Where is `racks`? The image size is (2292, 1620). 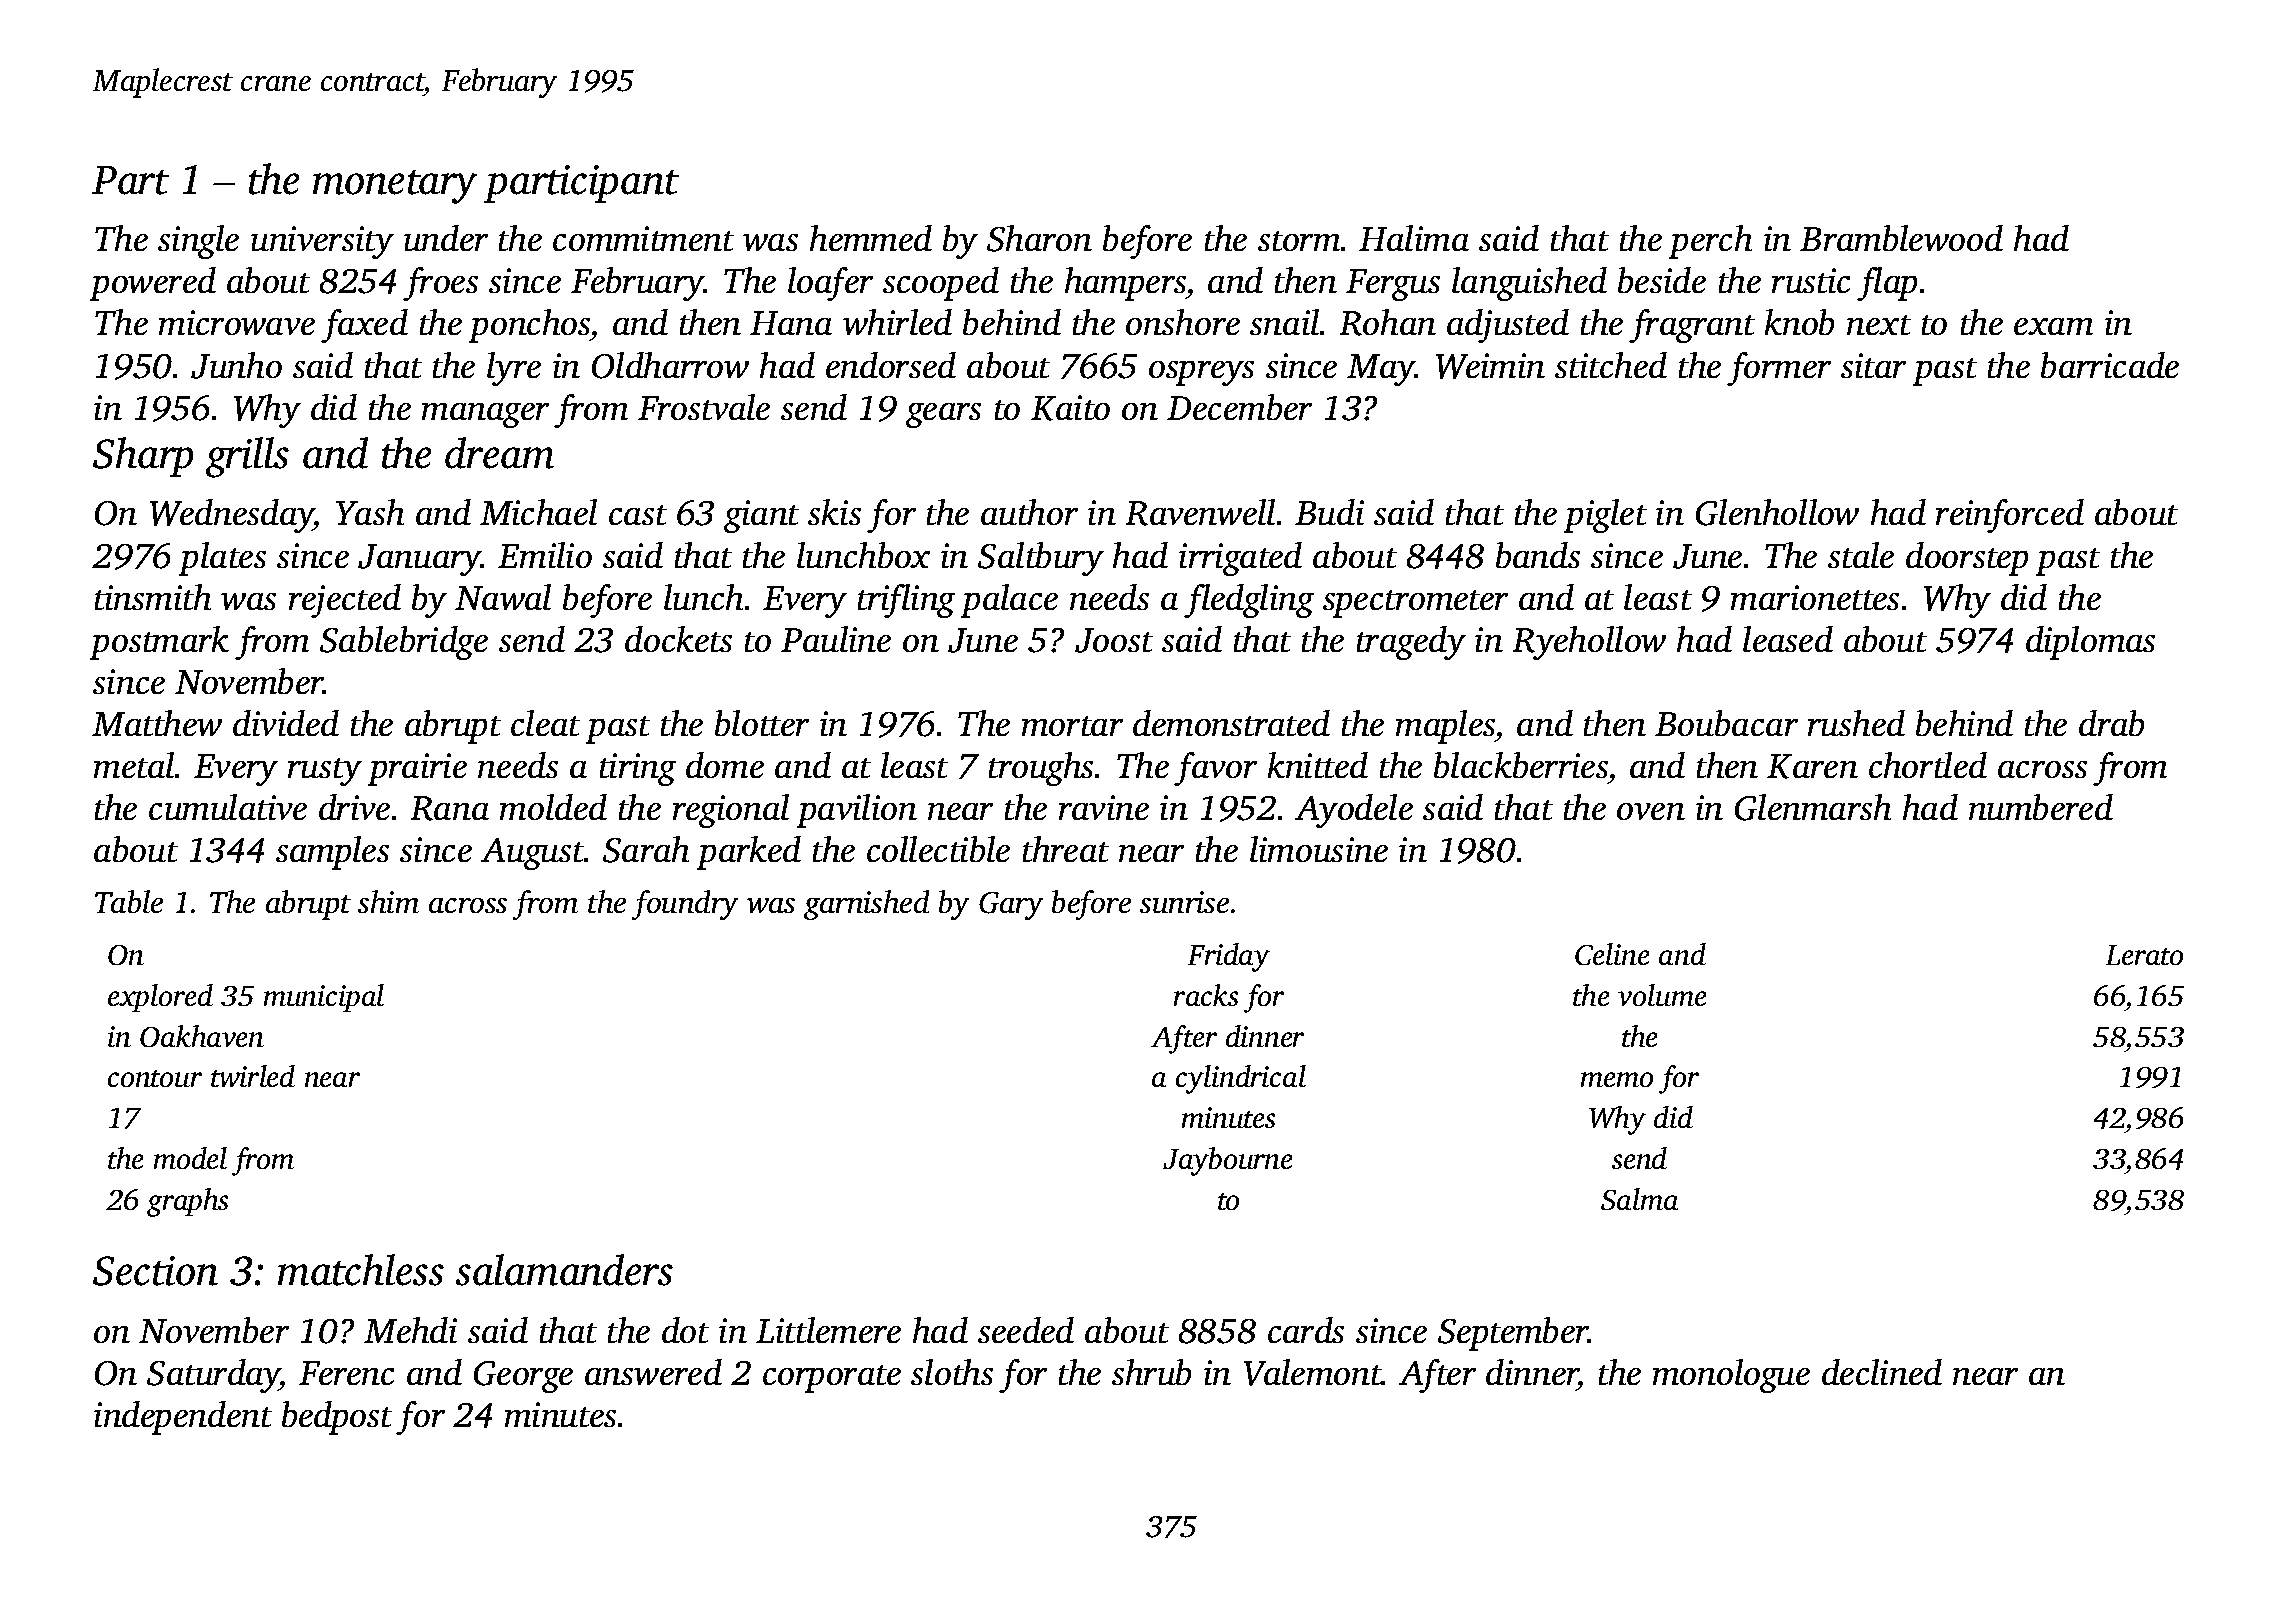 racks is located at coordinates (1206, 995).
